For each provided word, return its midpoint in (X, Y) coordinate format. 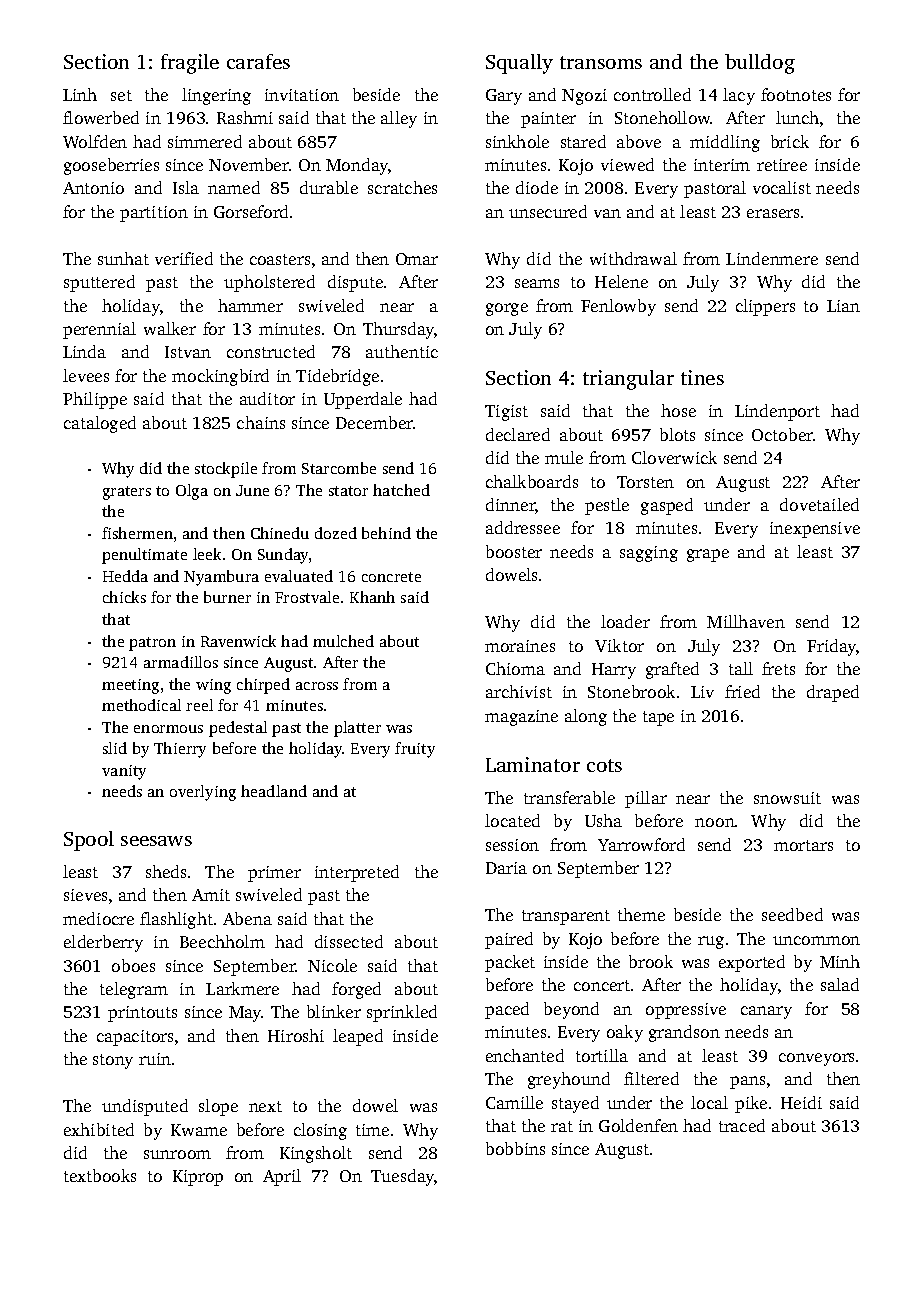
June (252, 490)
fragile (190, 64)
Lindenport (777, 412)
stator (348, 491)
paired (509, 940)
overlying (203, 793)
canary (766, 1012)
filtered (651, 1078)
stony (113, 1061)
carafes (258, 61)
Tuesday (403, 1177)
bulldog (760, 64)
